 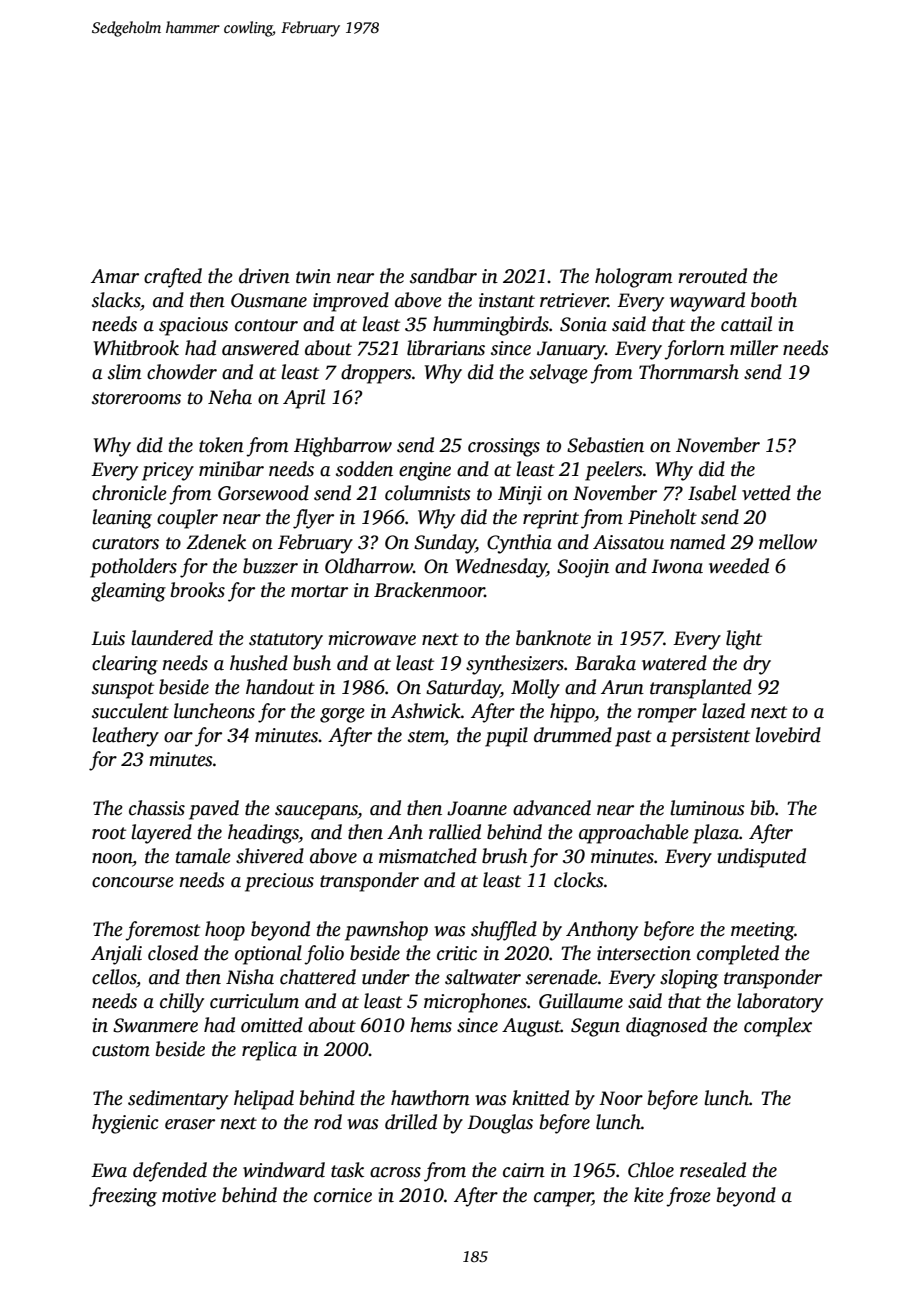 I want to click on undisputed, so click(x=762, y=858).
